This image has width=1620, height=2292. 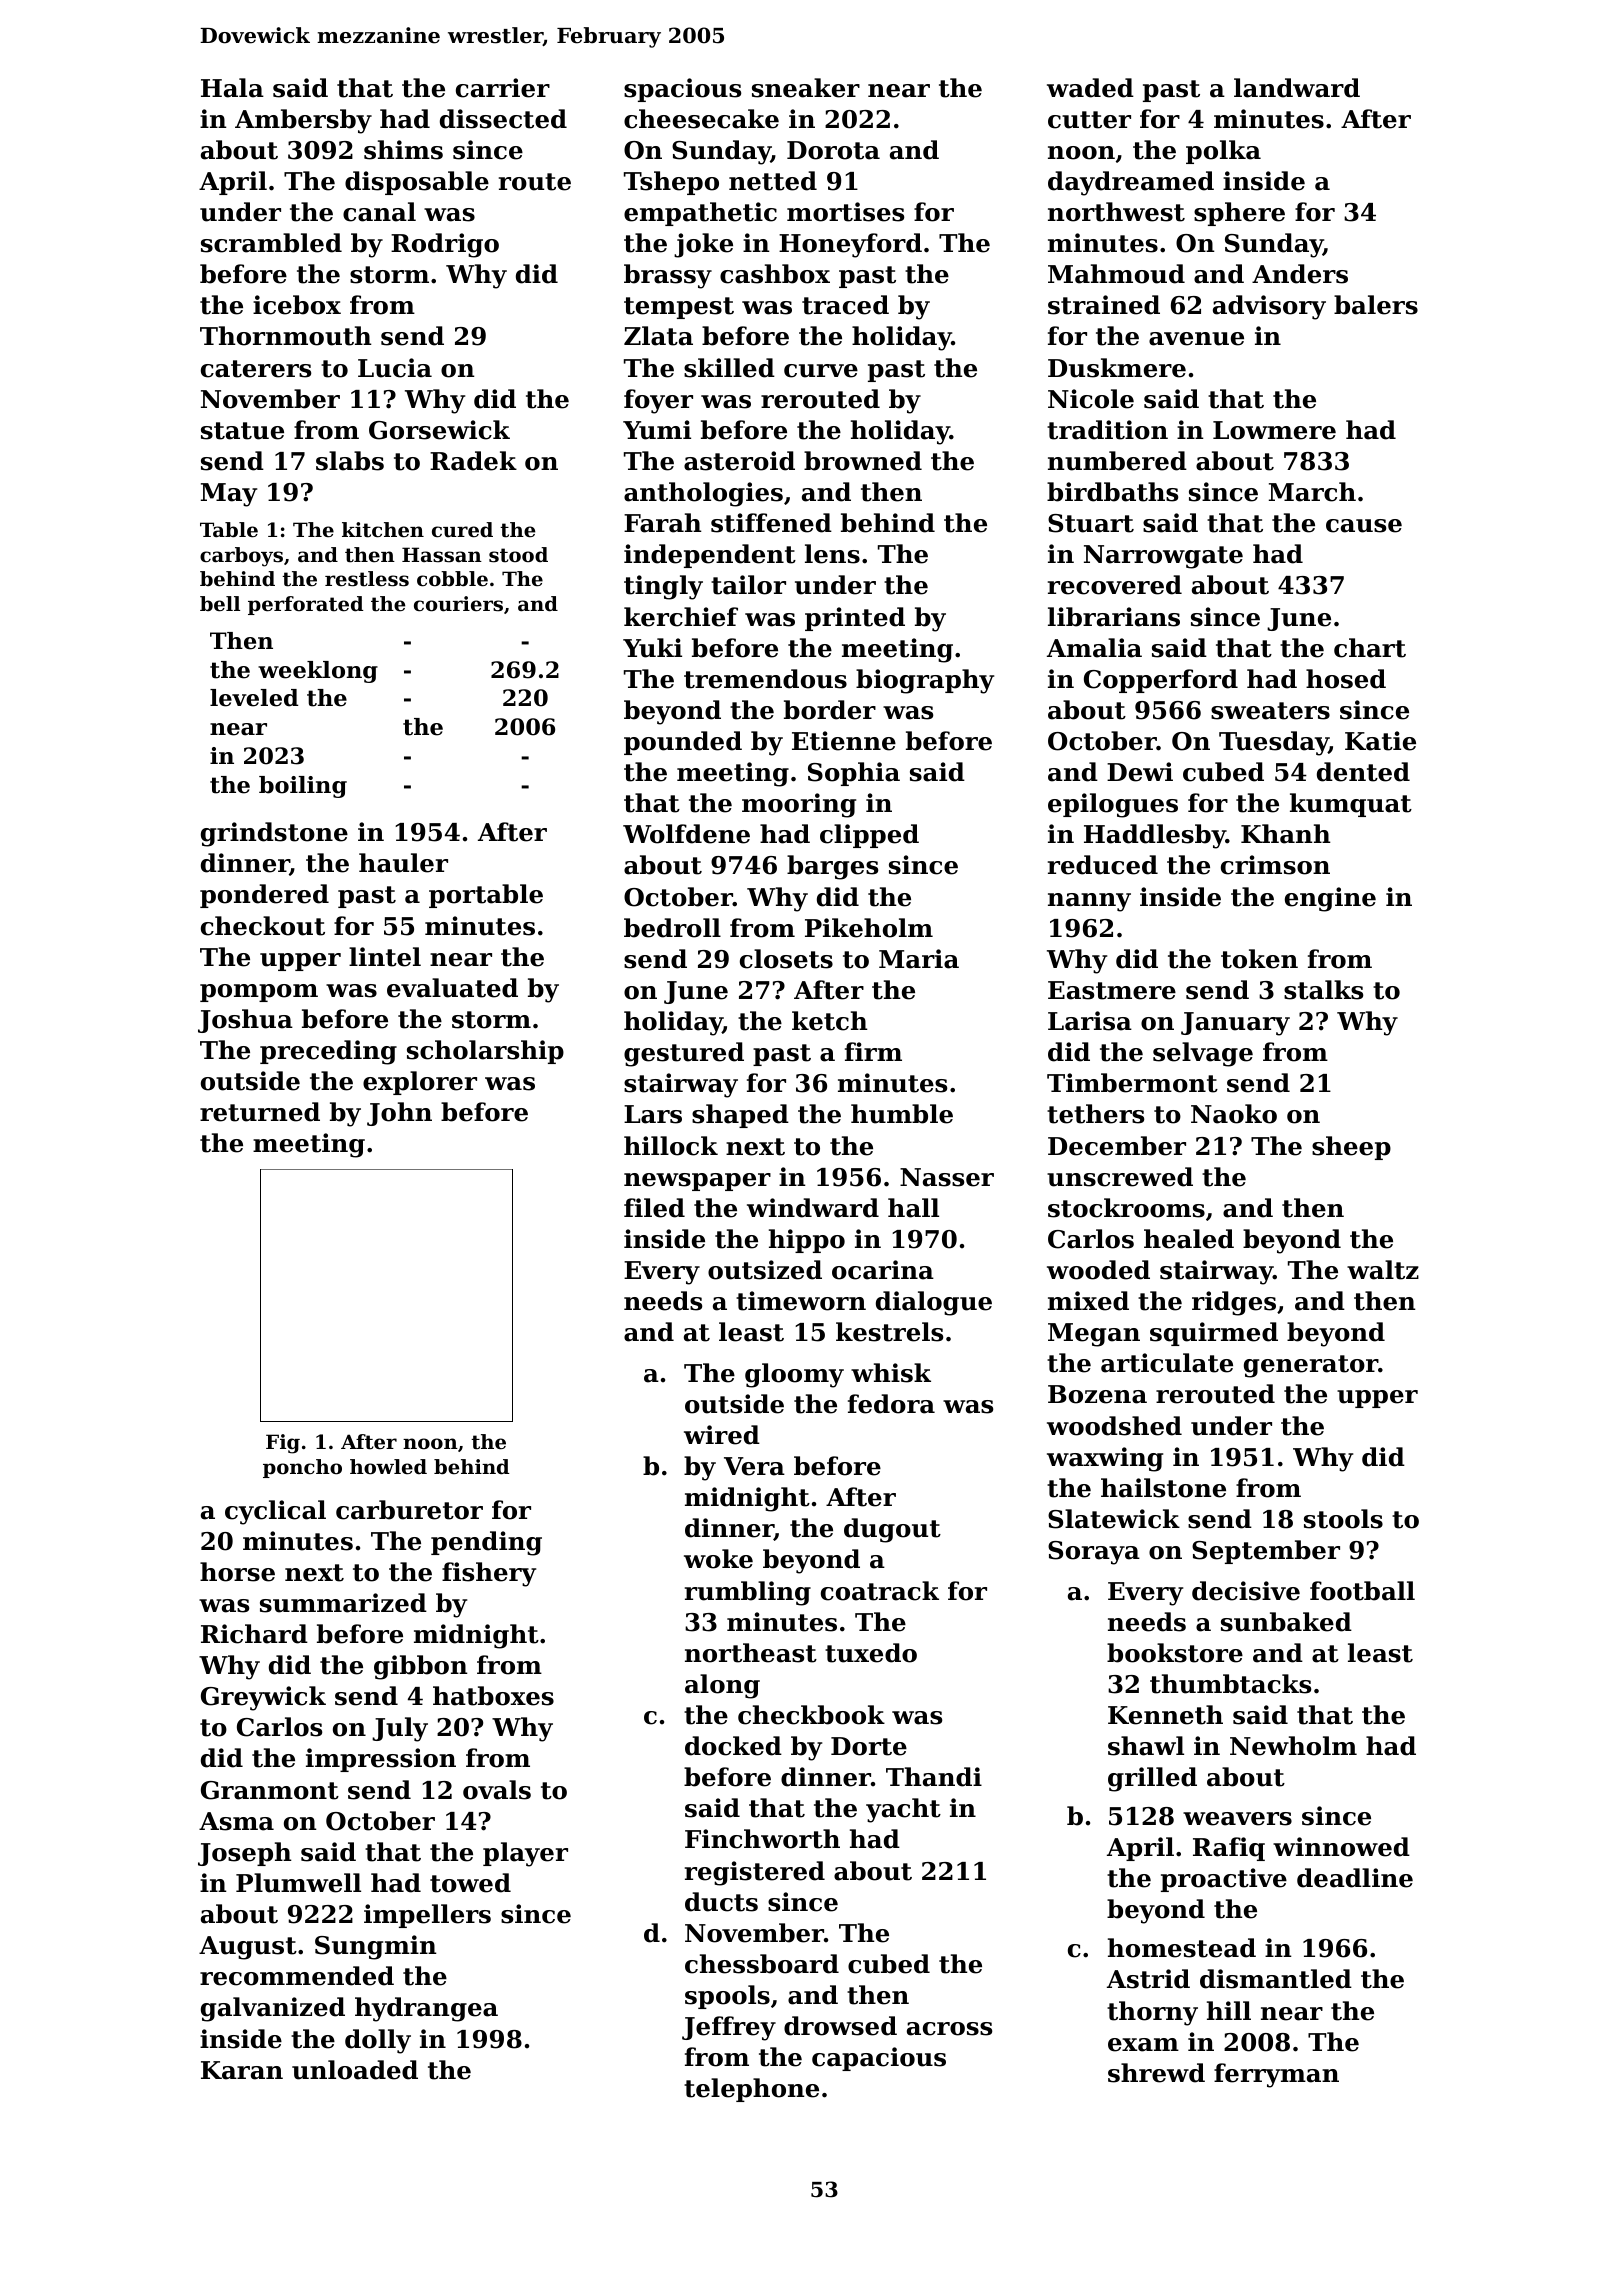 What do you see at coordinates (729, 368) in the image?
I see `skilled` at bounding box center [729, 368].
